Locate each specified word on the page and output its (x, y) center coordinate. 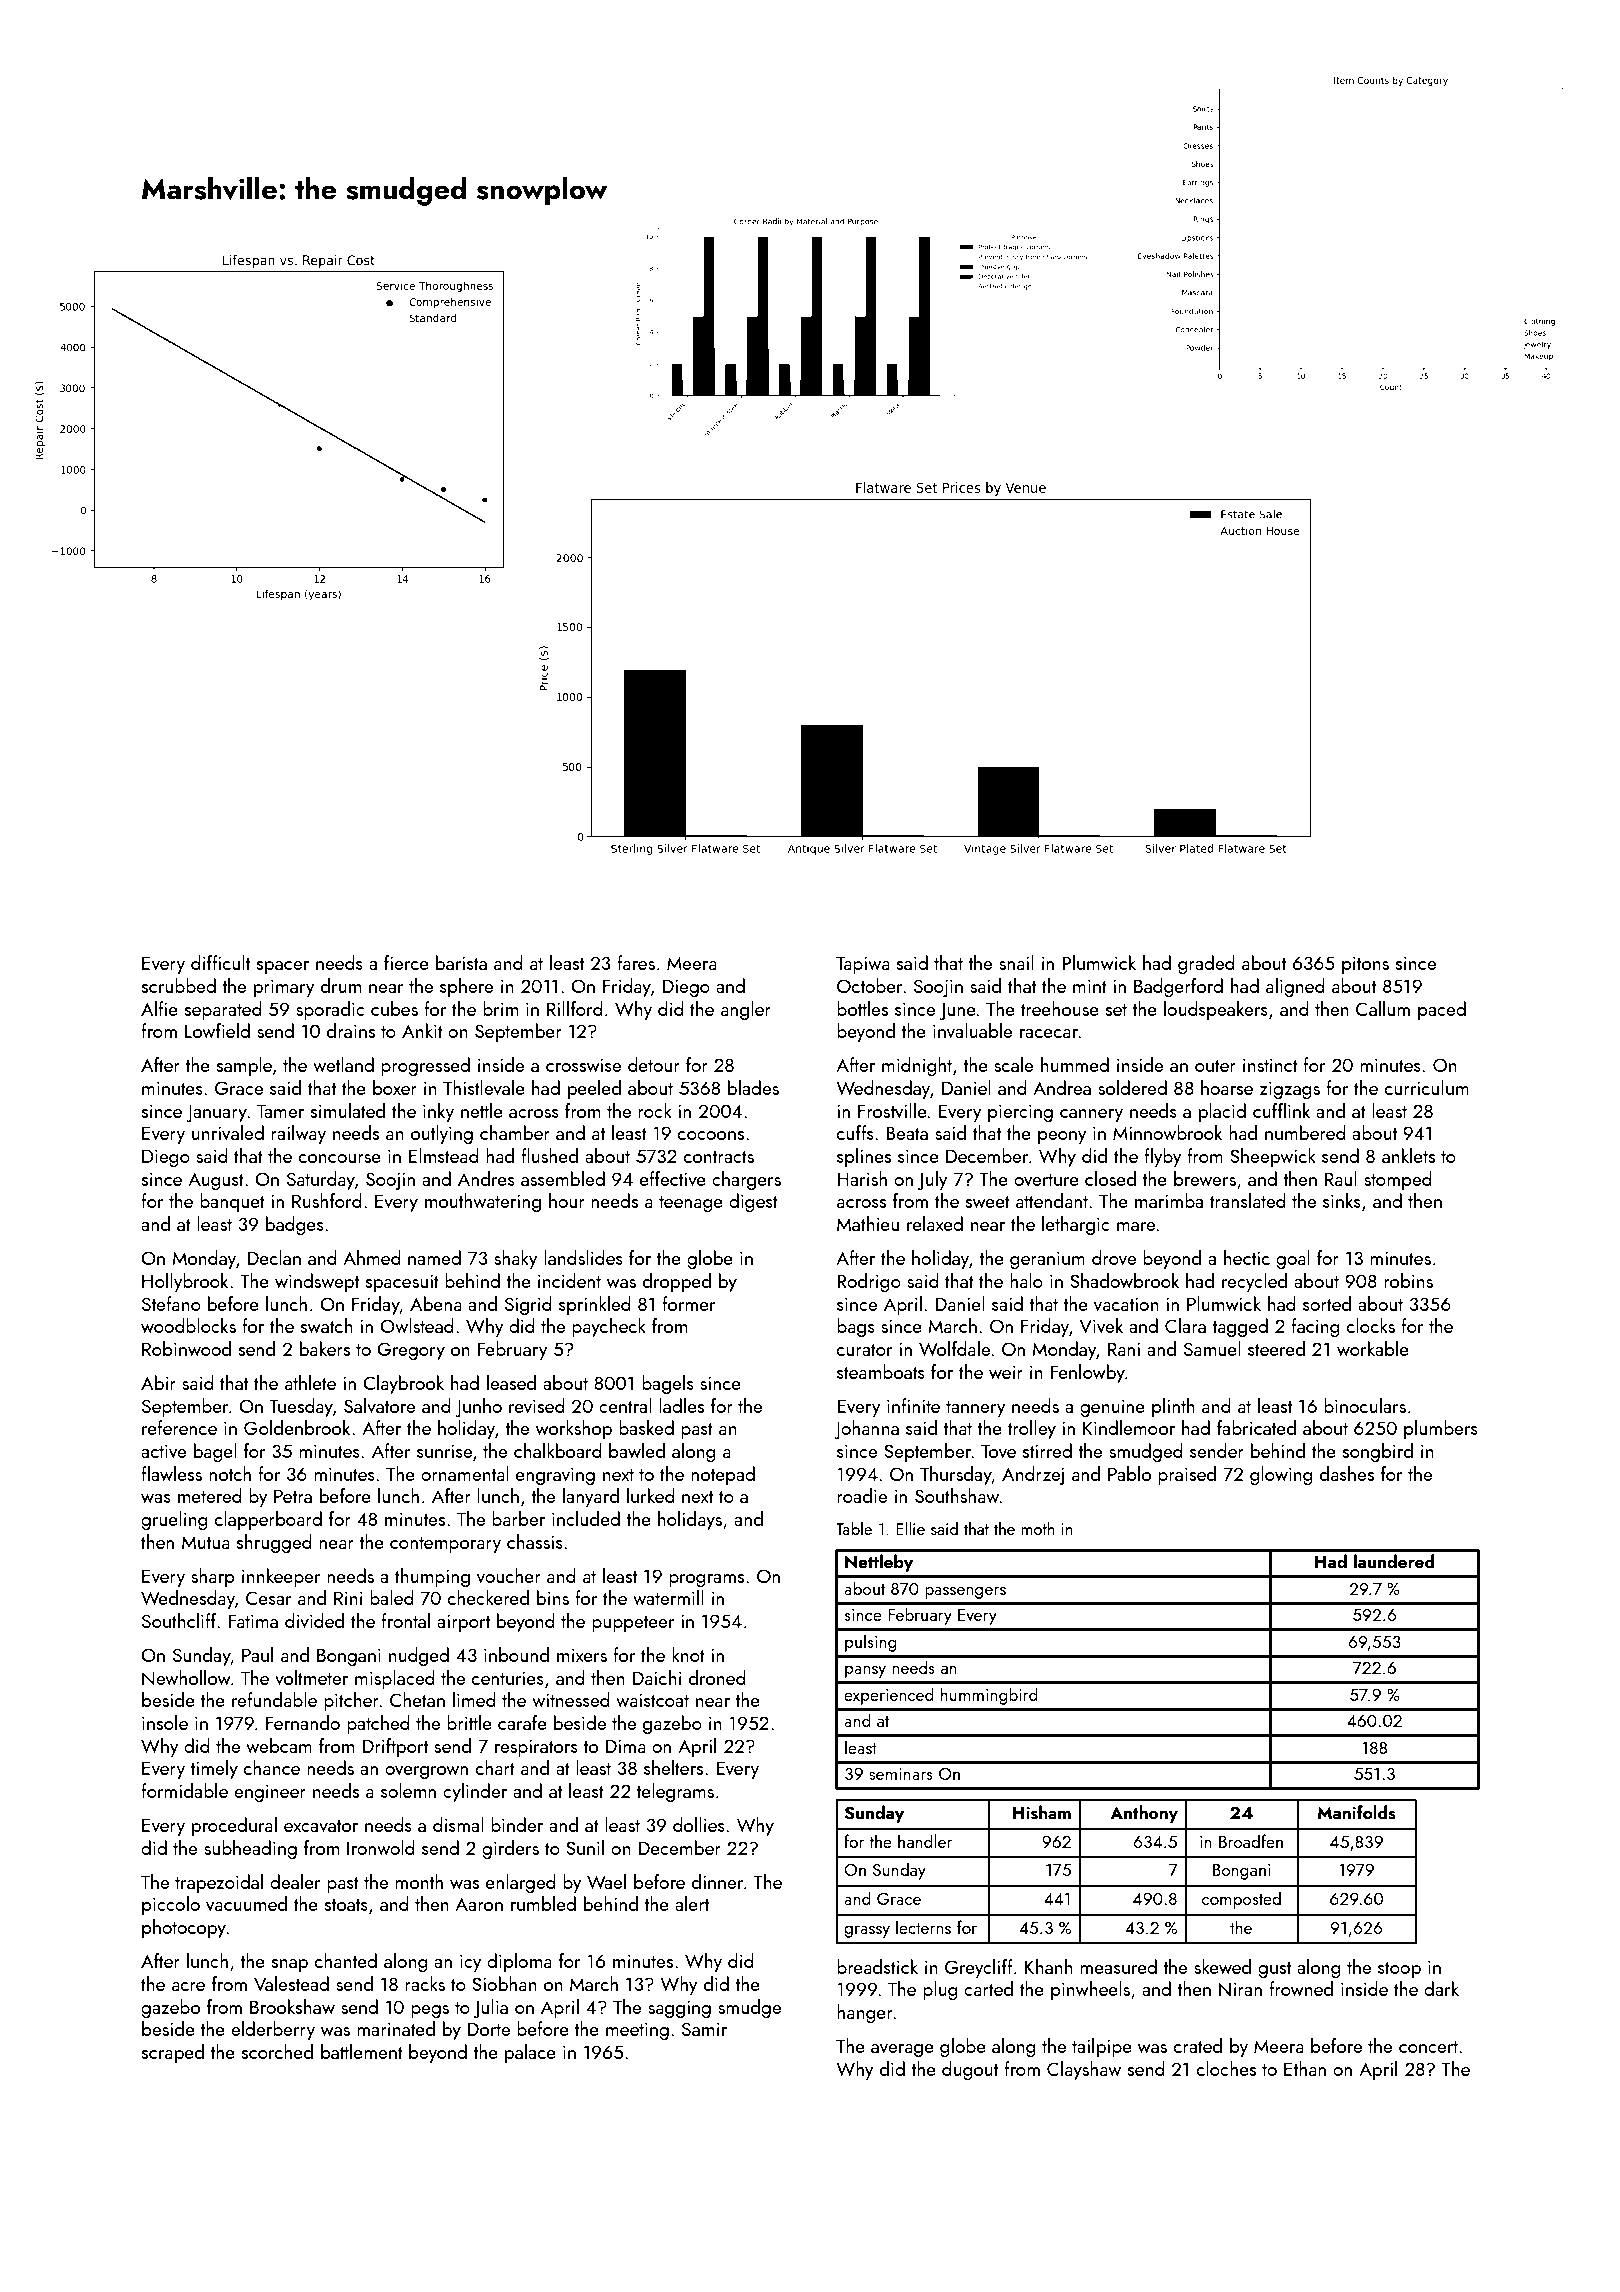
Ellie (910, 1528)
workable (1373, 1348)
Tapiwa (863, 965)
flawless (171, 1473)
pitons (1365, 965)
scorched (277, 2051)
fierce (406, 962)
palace (530, 2053)
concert (1428, 2047)
